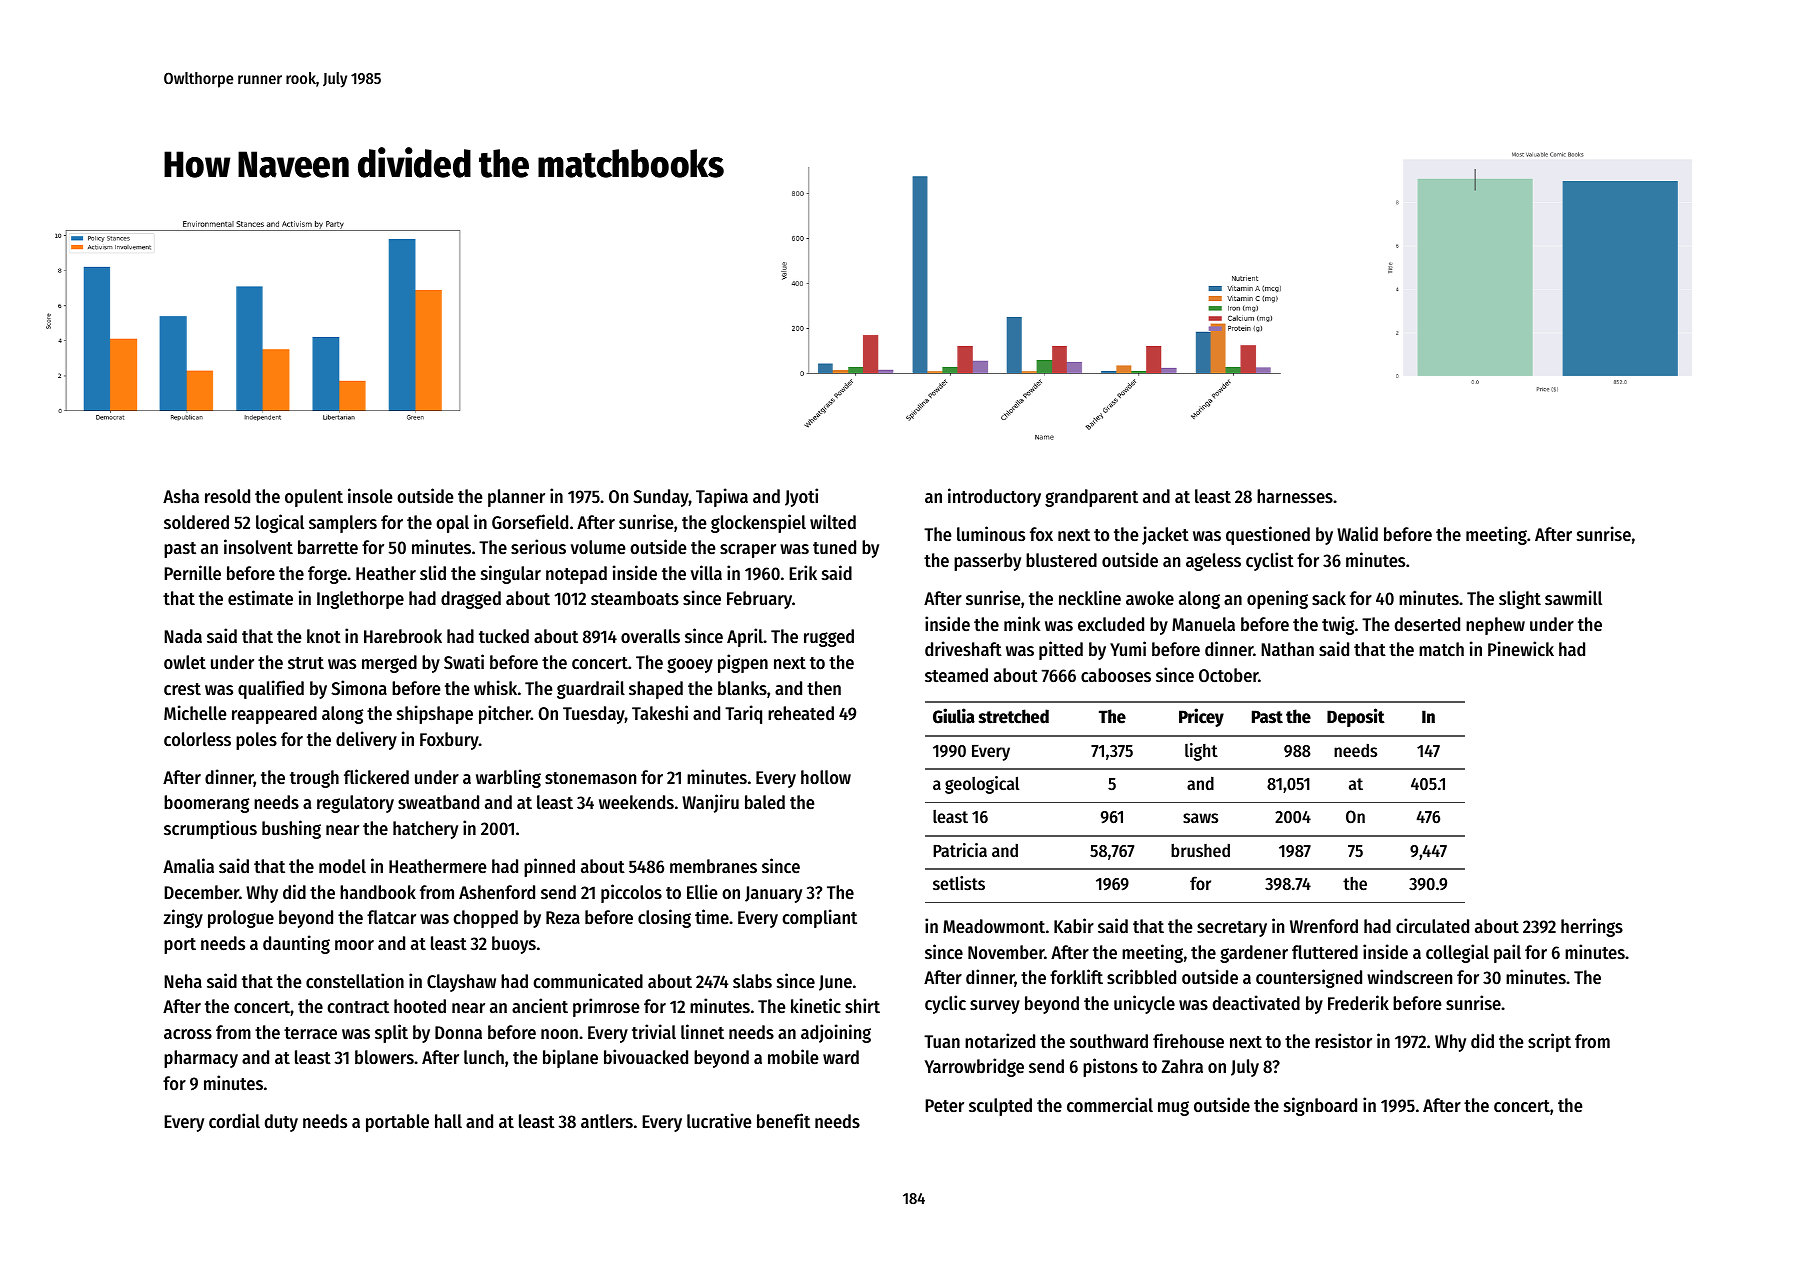  I want to click on dragged, so click(471, 600).
